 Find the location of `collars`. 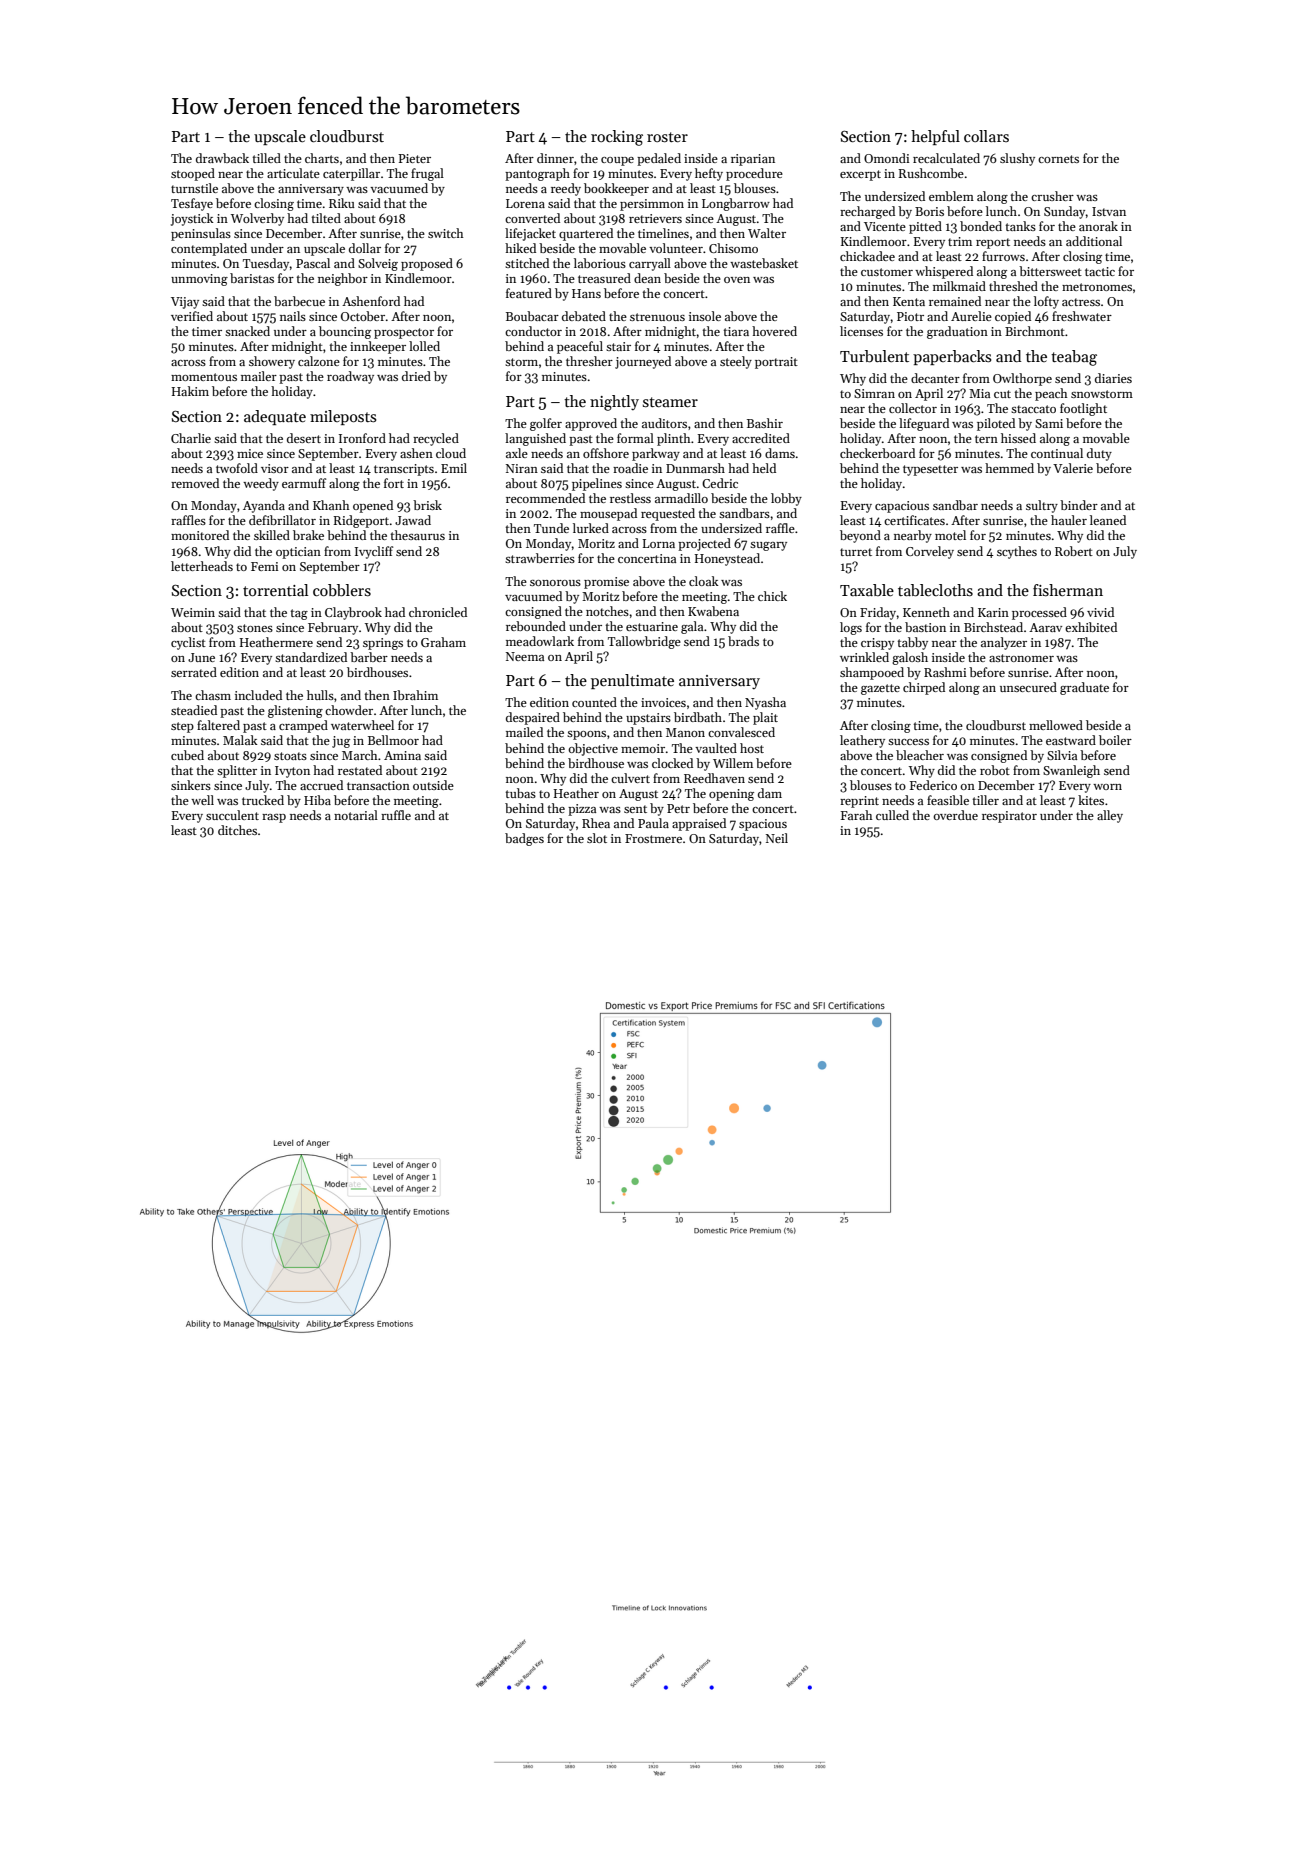

collars is located at coordinates (986, 136).
